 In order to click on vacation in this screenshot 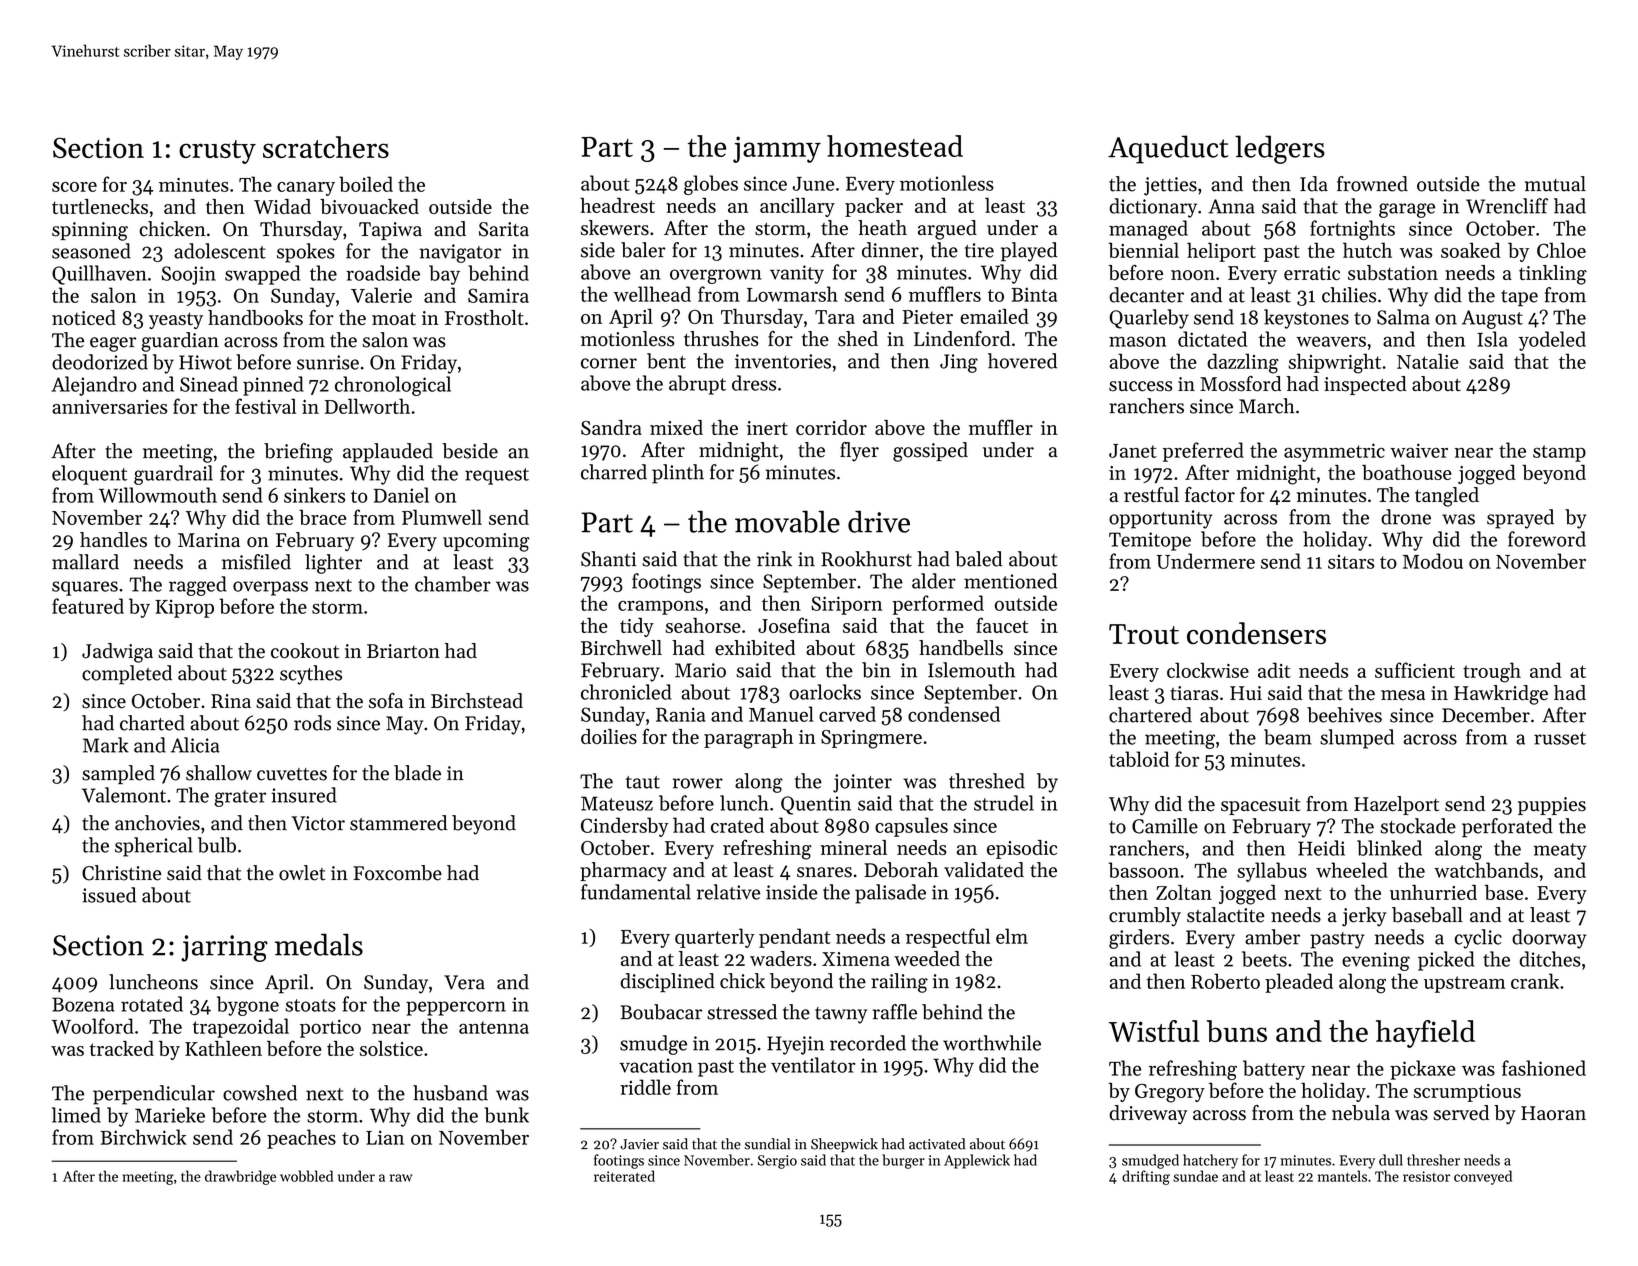, I will do `click(656, 1065)`.
